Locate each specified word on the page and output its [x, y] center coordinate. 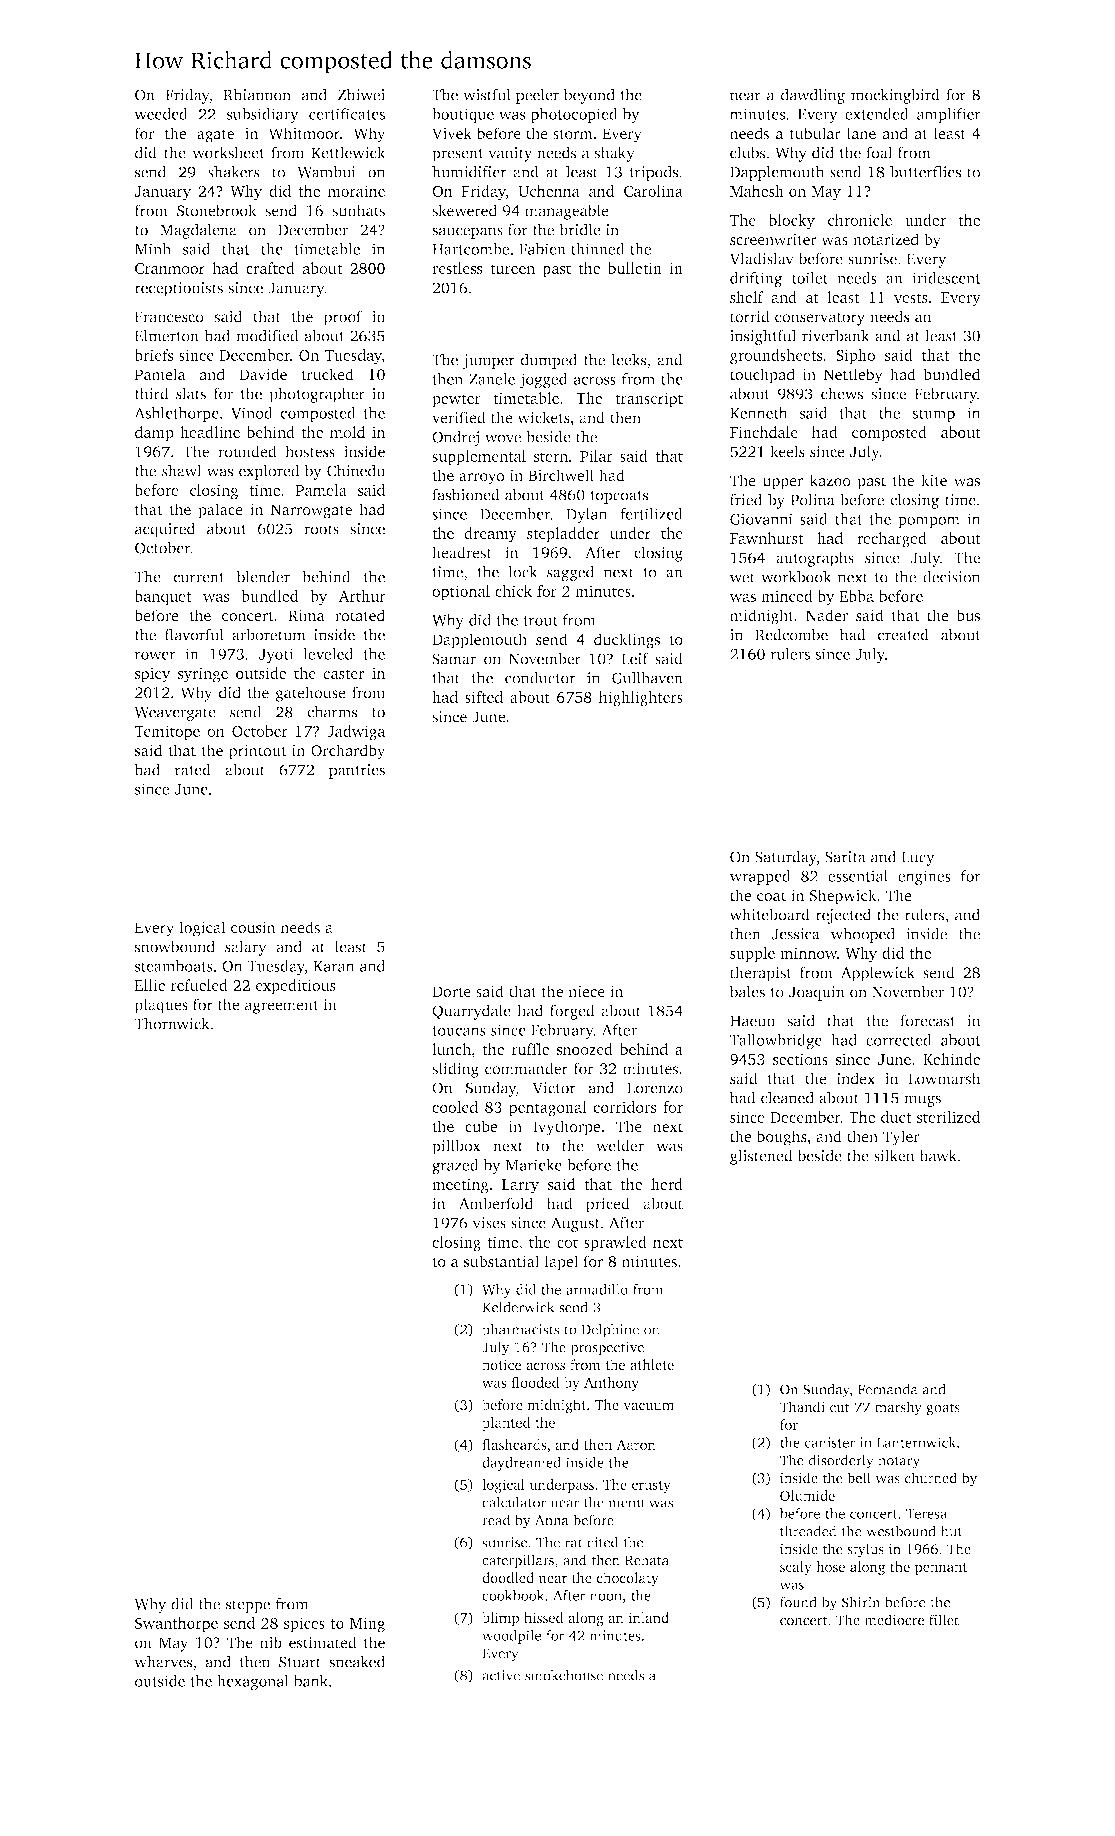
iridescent [946, 278]
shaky [615, 154]
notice [501, 1364]
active [501, 1675]
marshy [898, 1408]
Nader [827, 615]
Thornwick [172, 1023]
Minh [153, 249]
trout [540, 621]
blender [263, 577]
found [798, 1602]
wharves [163, 1661]
